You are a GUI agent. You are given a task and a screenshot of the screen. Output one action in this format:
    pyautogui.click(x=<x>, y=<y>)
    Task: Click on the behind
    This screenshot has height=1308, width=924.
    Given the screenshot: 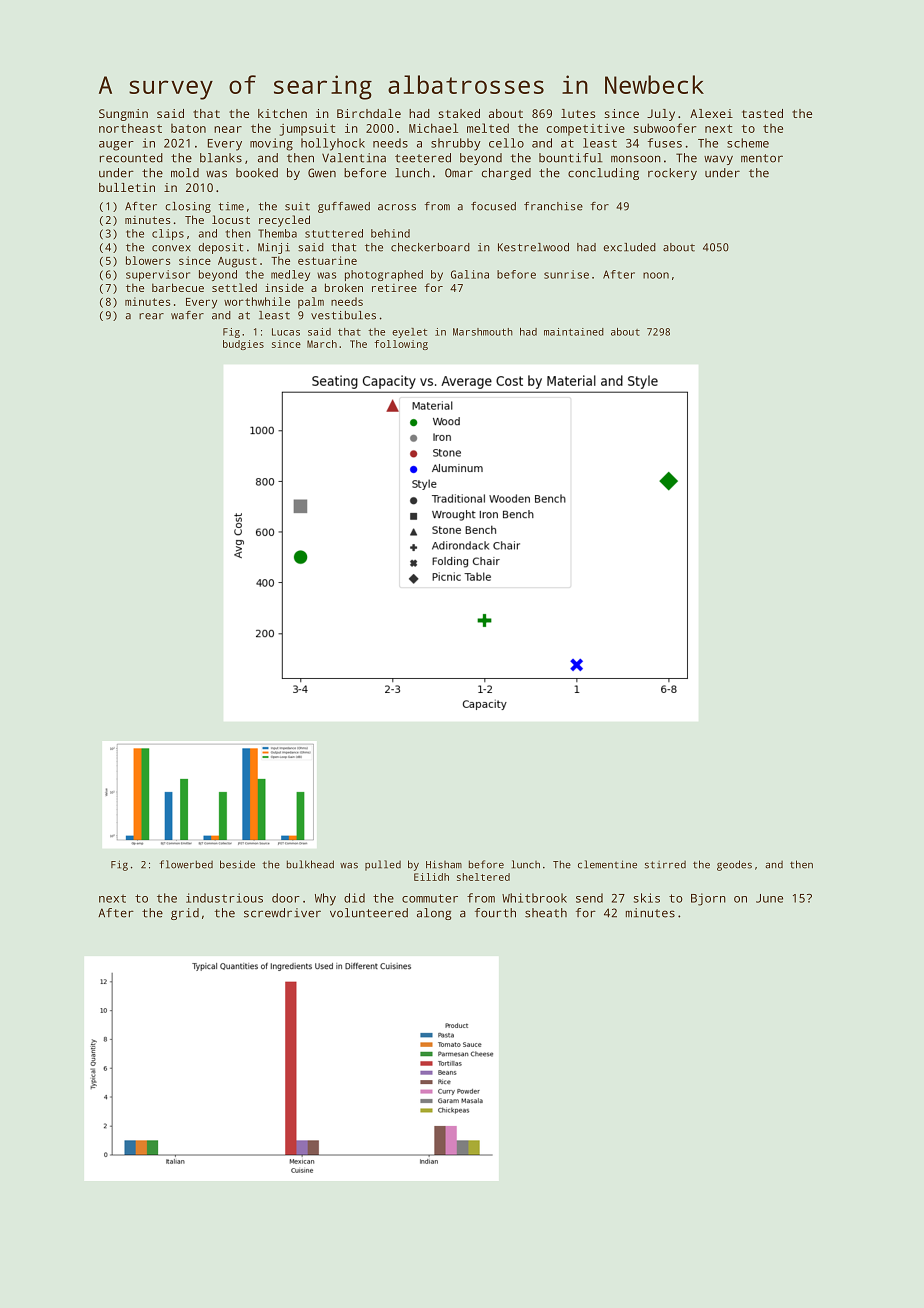 What is the action you would take?
    pyautogui.click(x=390, y=233)
